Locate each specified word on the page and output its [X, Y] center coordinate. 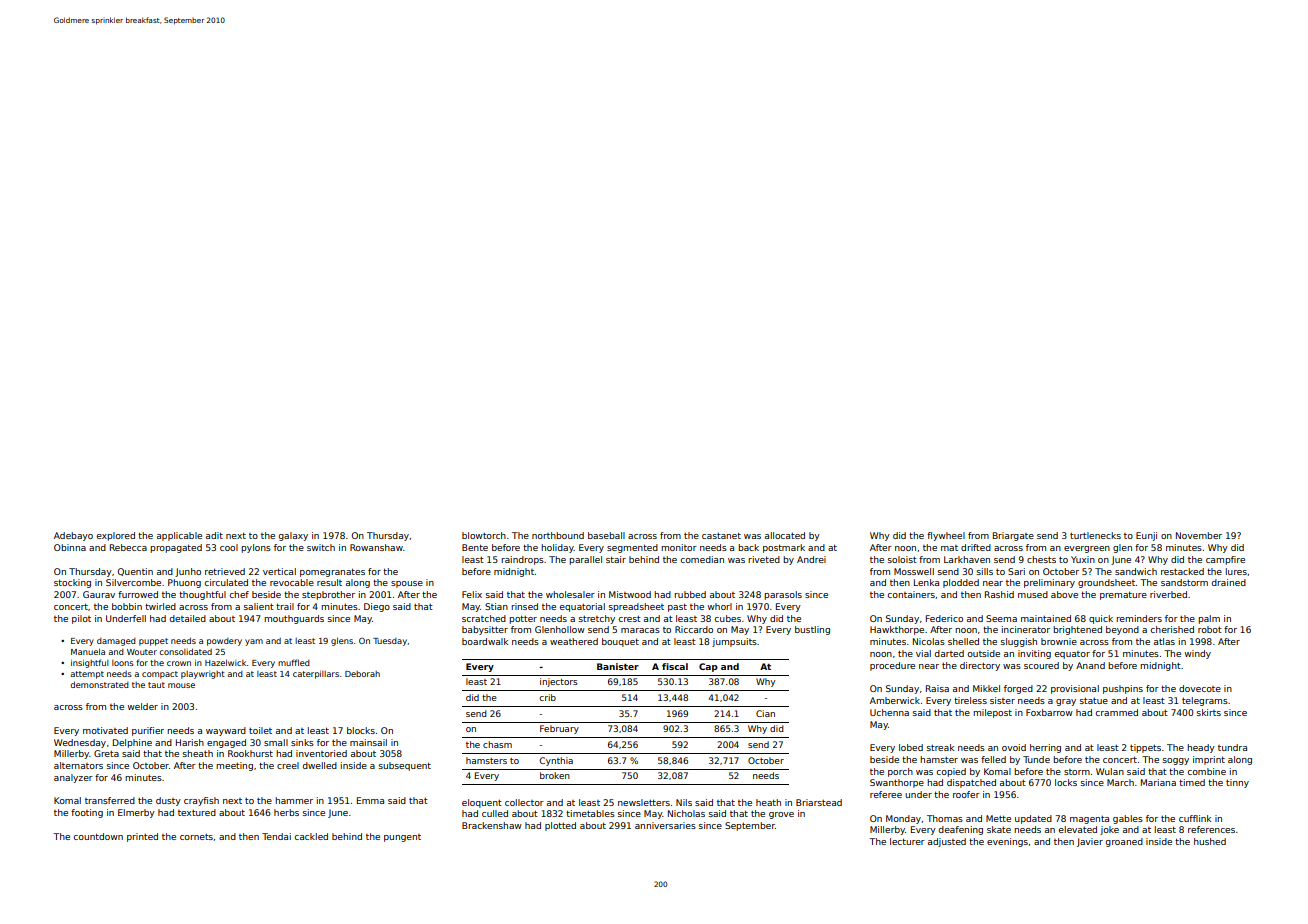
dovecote [1200, 688]
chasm [497, 744]
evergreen [1087, 549]
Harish [190, 742]
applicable [179, 536]
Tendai [276, 836]
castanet [721, 535]
